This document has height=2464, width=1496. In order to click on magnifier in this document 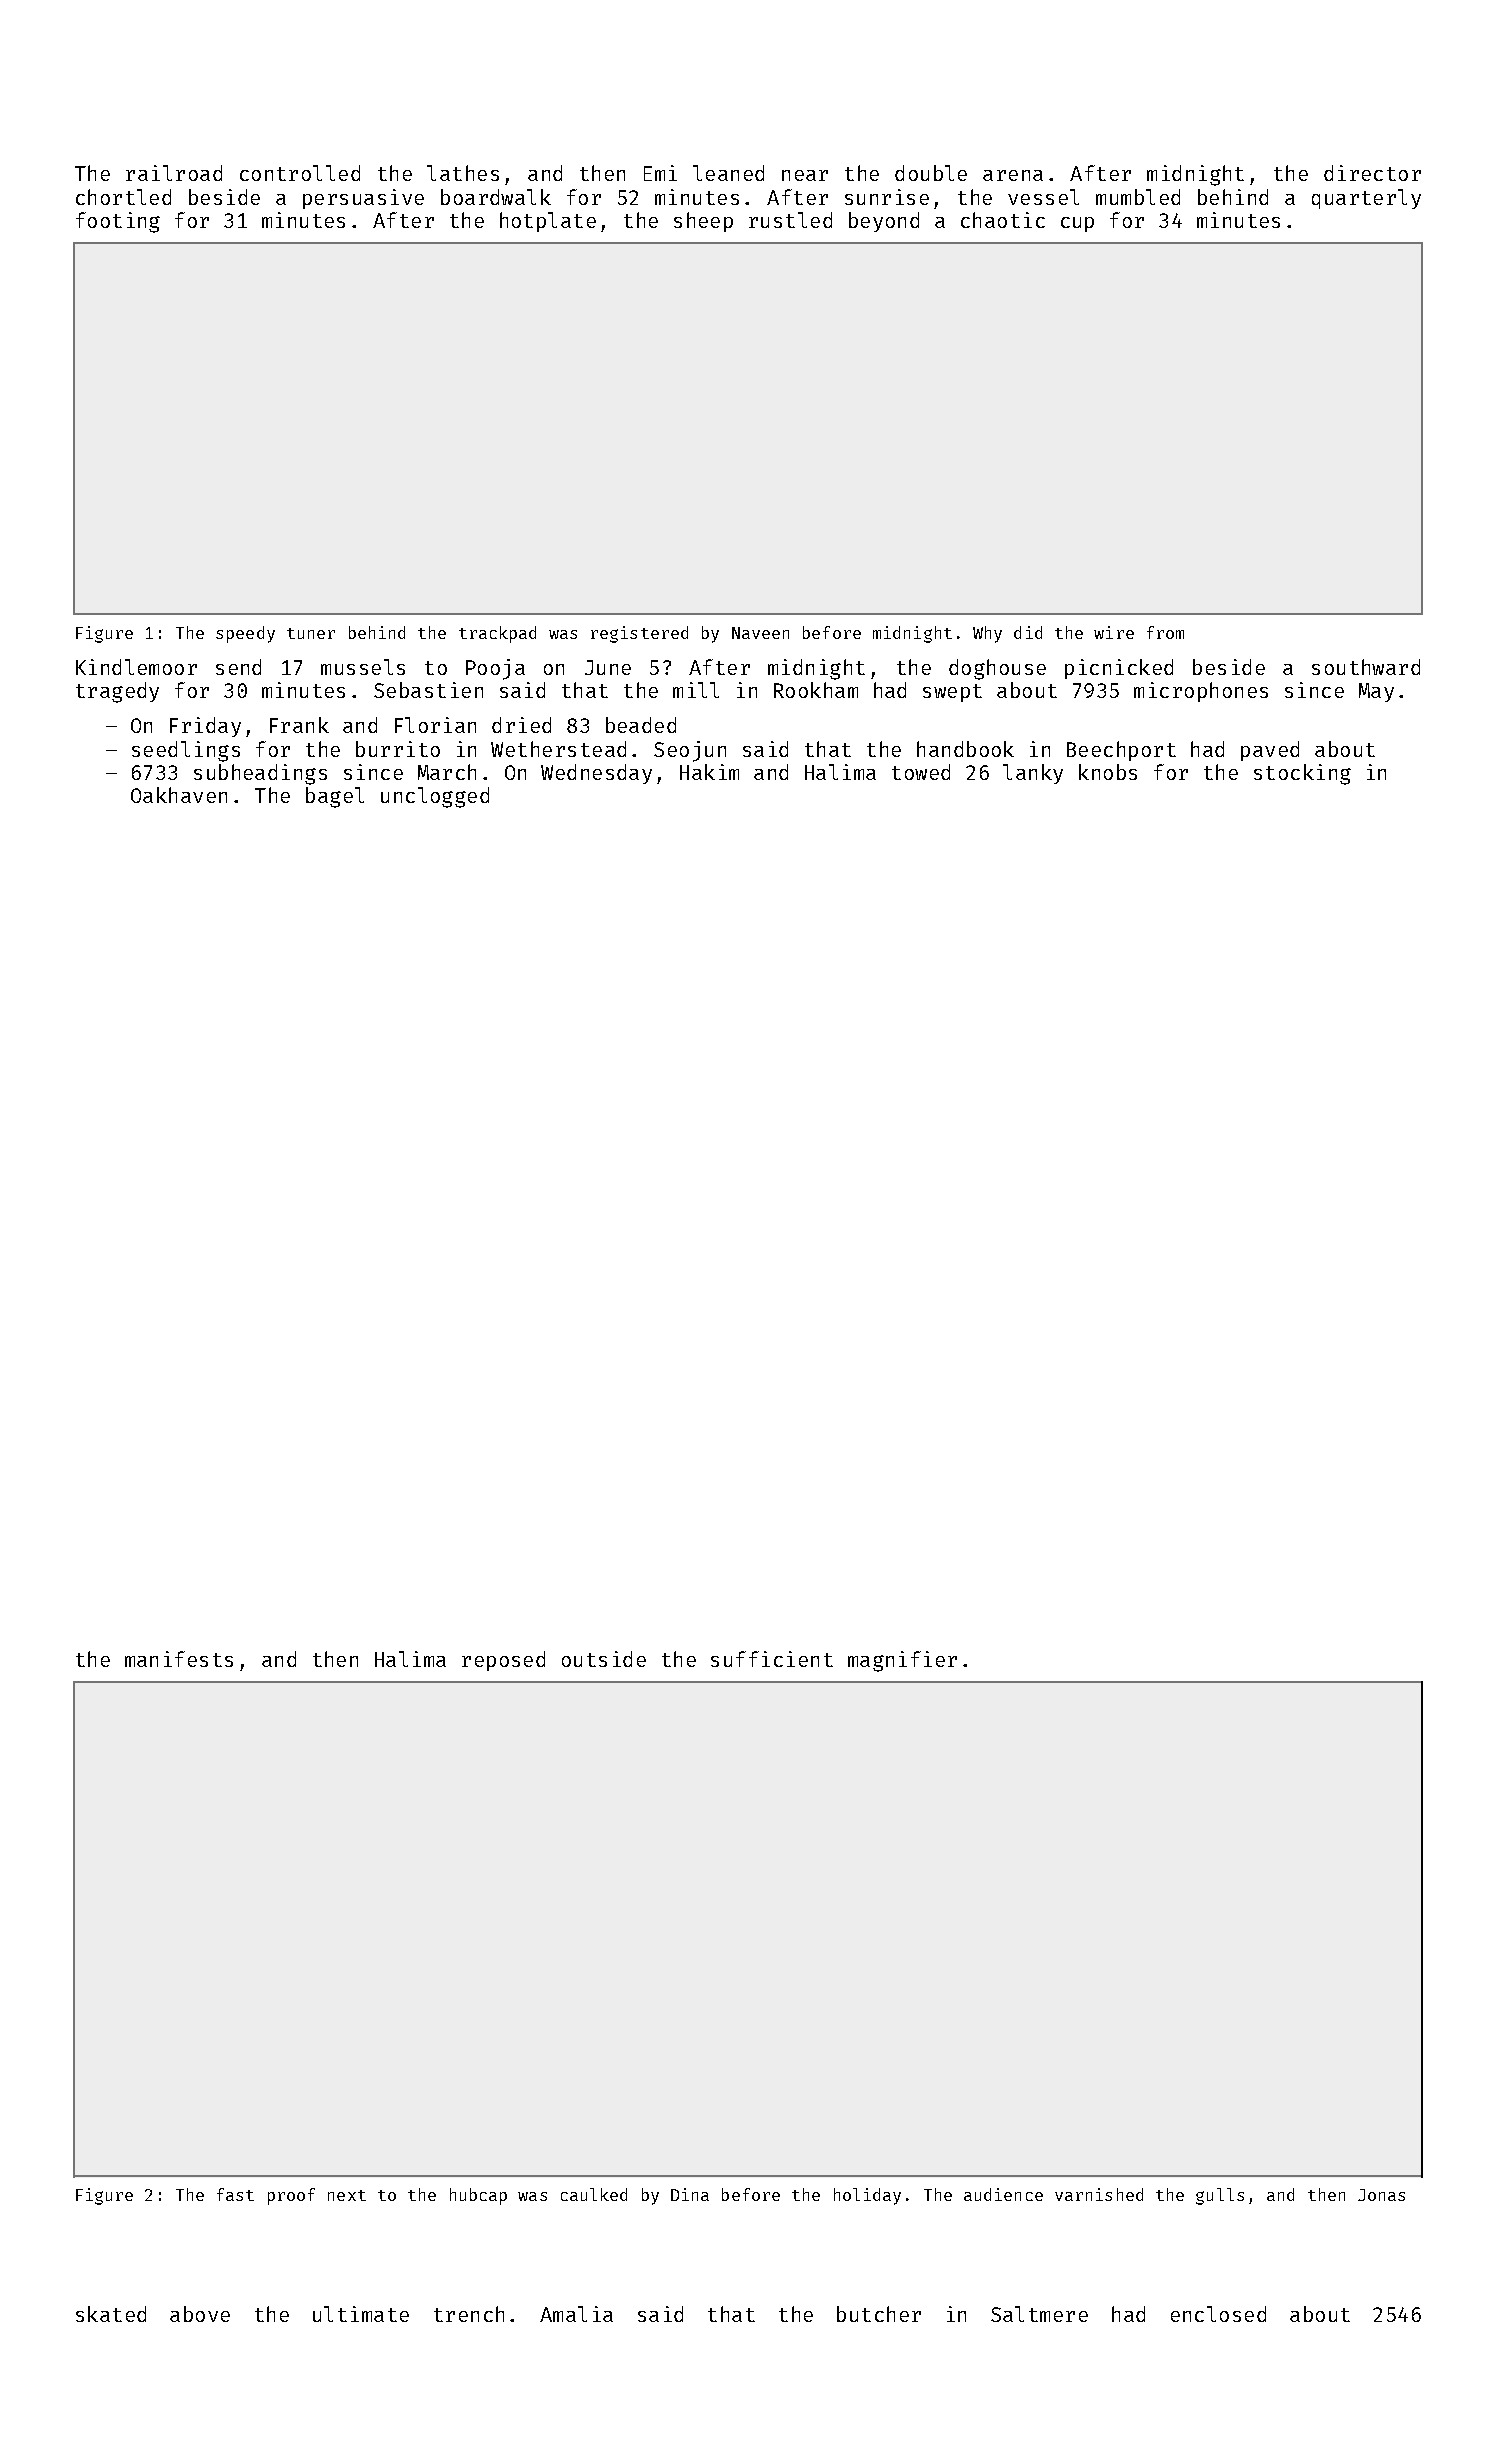, I will do `click(902, 1661)`.
